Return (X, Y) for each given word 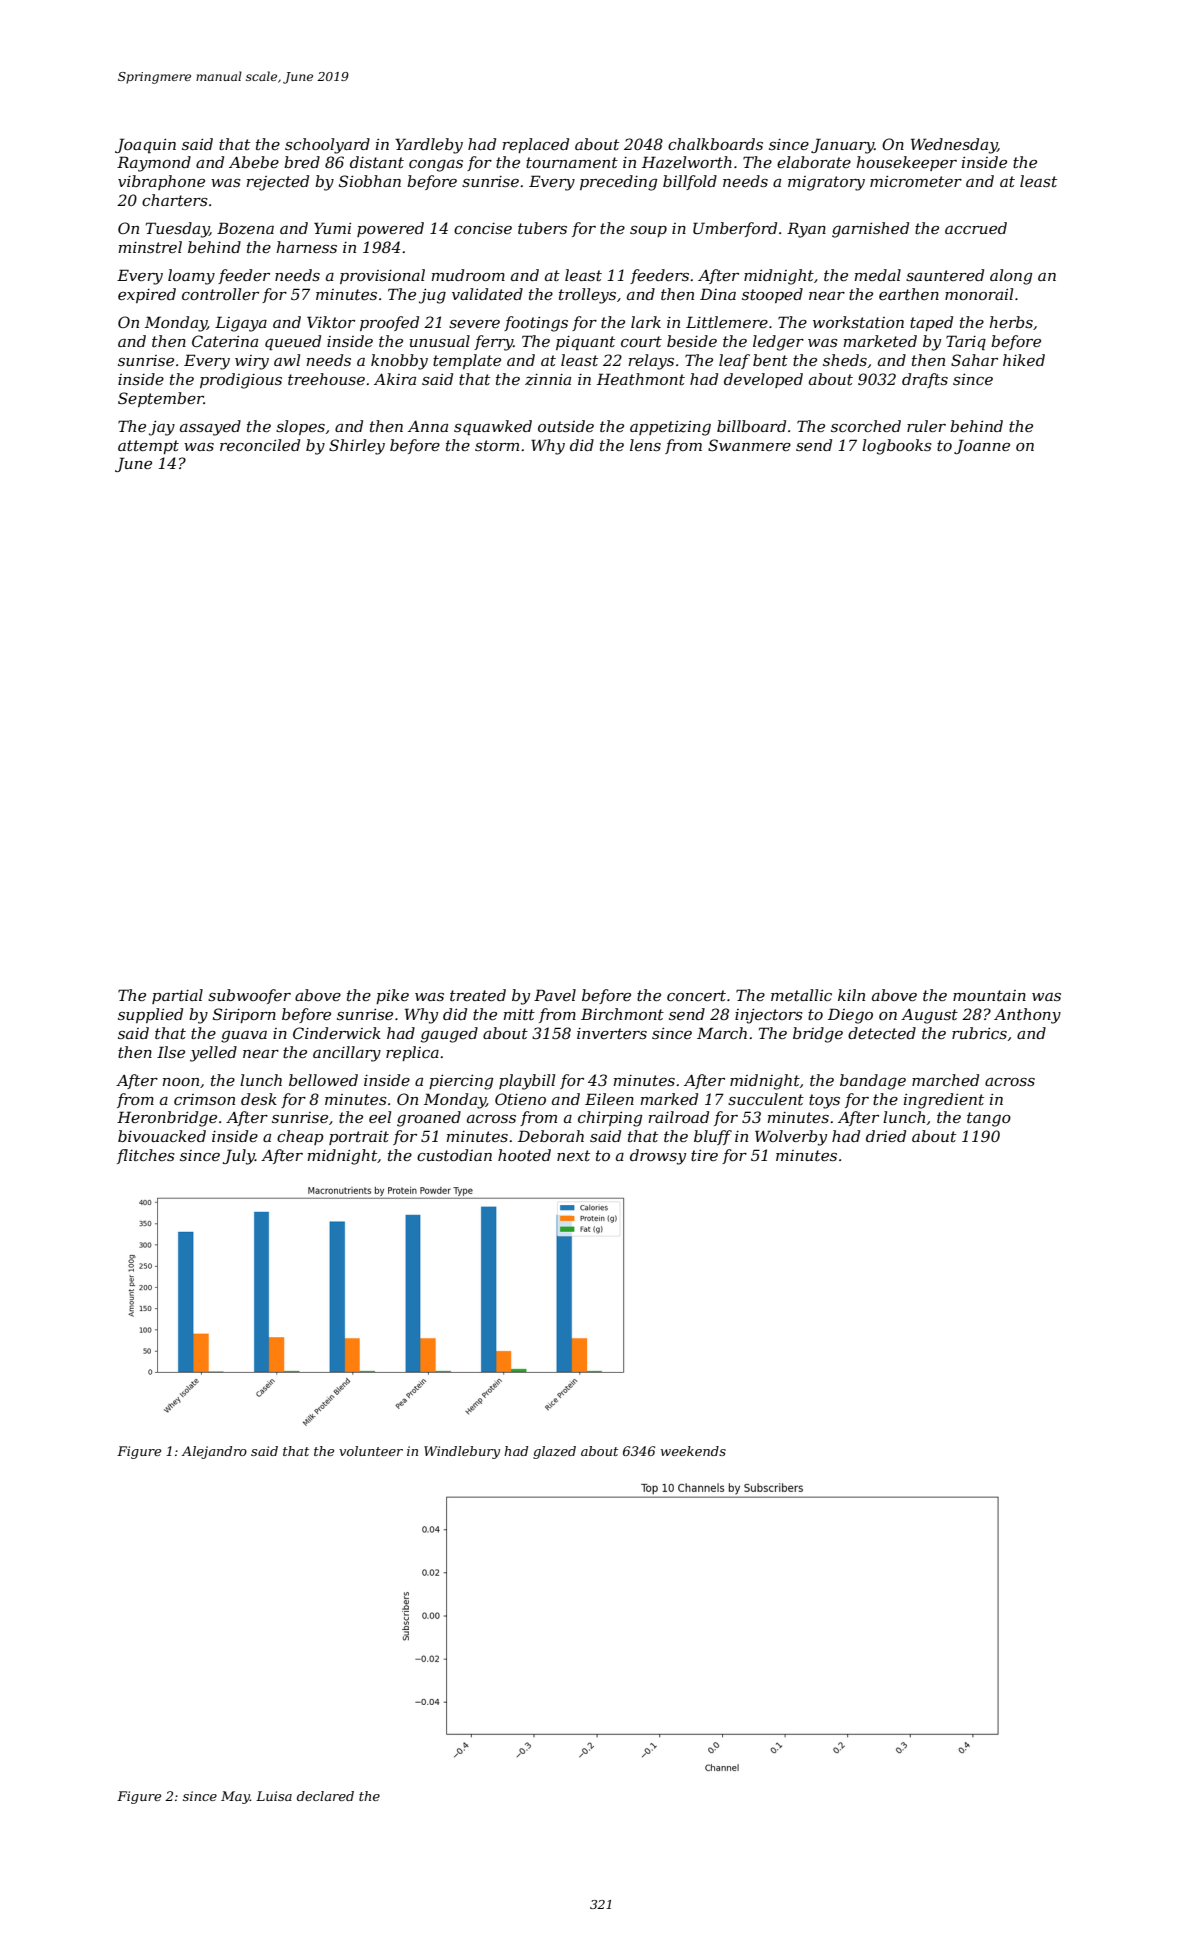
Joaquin (145, 145)
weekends (693, 1451)
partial (177, 996)
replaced (535, 145)
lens (645, 445)
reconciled (260, 445)
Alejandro (214, 1452)
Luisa (274, 1796)
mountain (989, 995)
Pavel (555, 995)
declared (325, 1796)
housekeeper (906, 163)
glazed (554, 1452)
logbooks (897, 447)
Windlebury (462, 1452)
